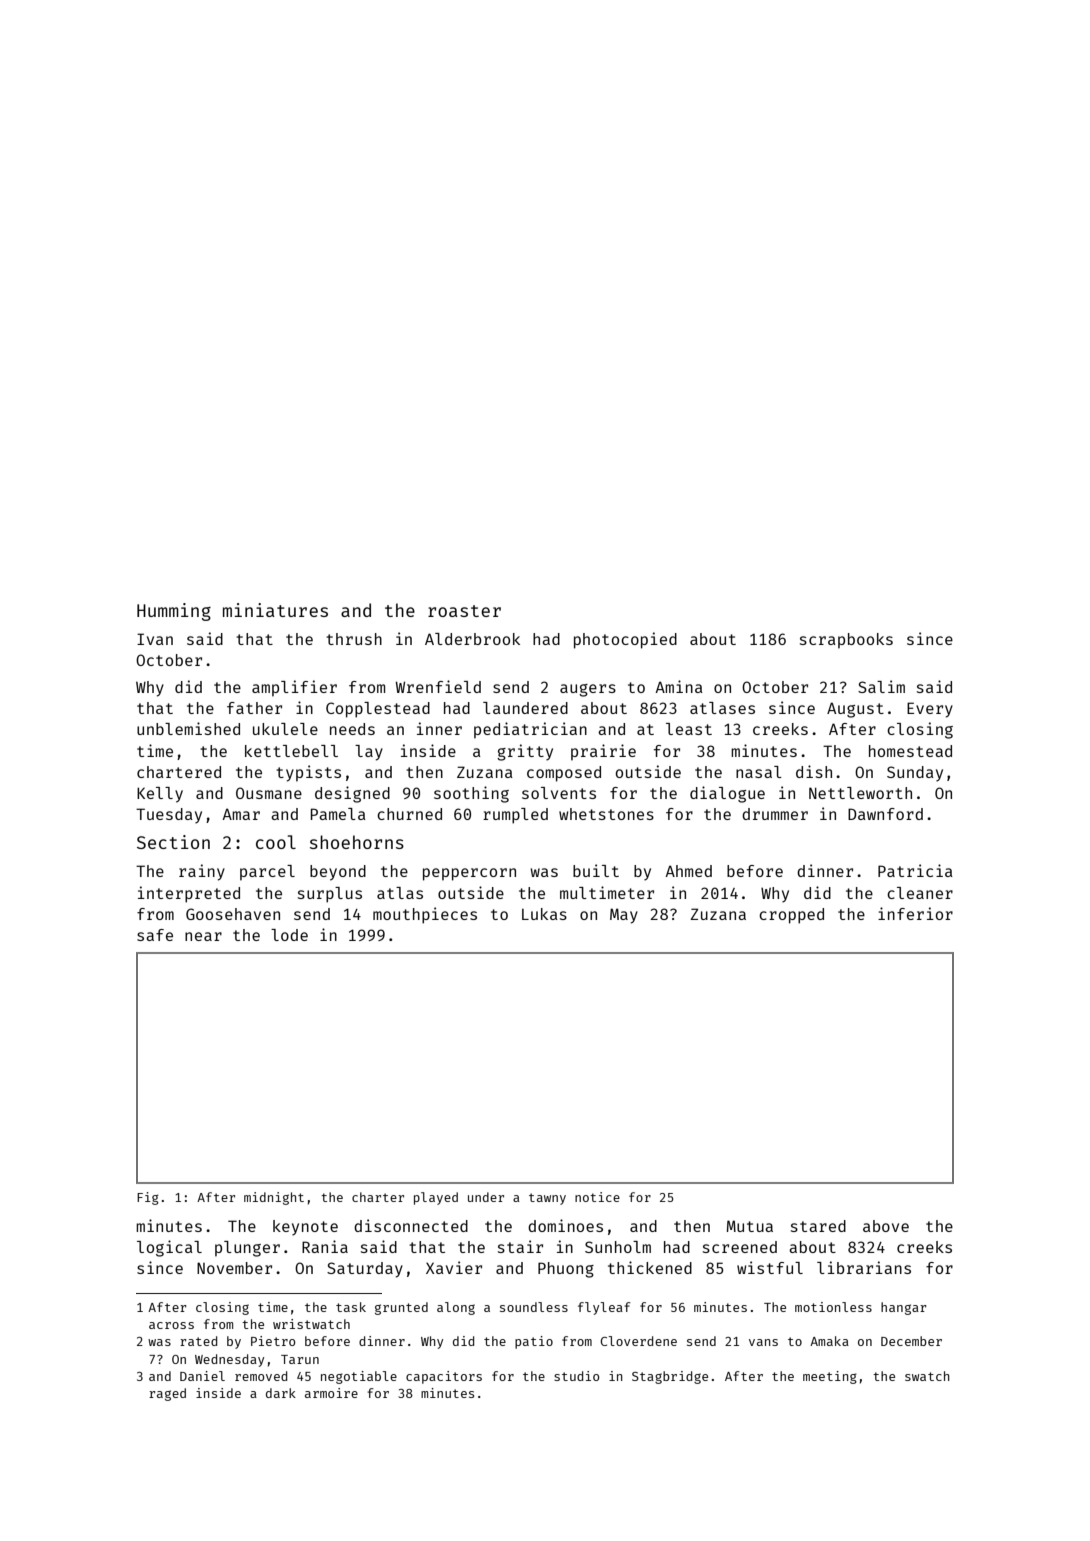  Describe the element at coordinates (148, 1198) in the document. I see `Fig` at that location.
